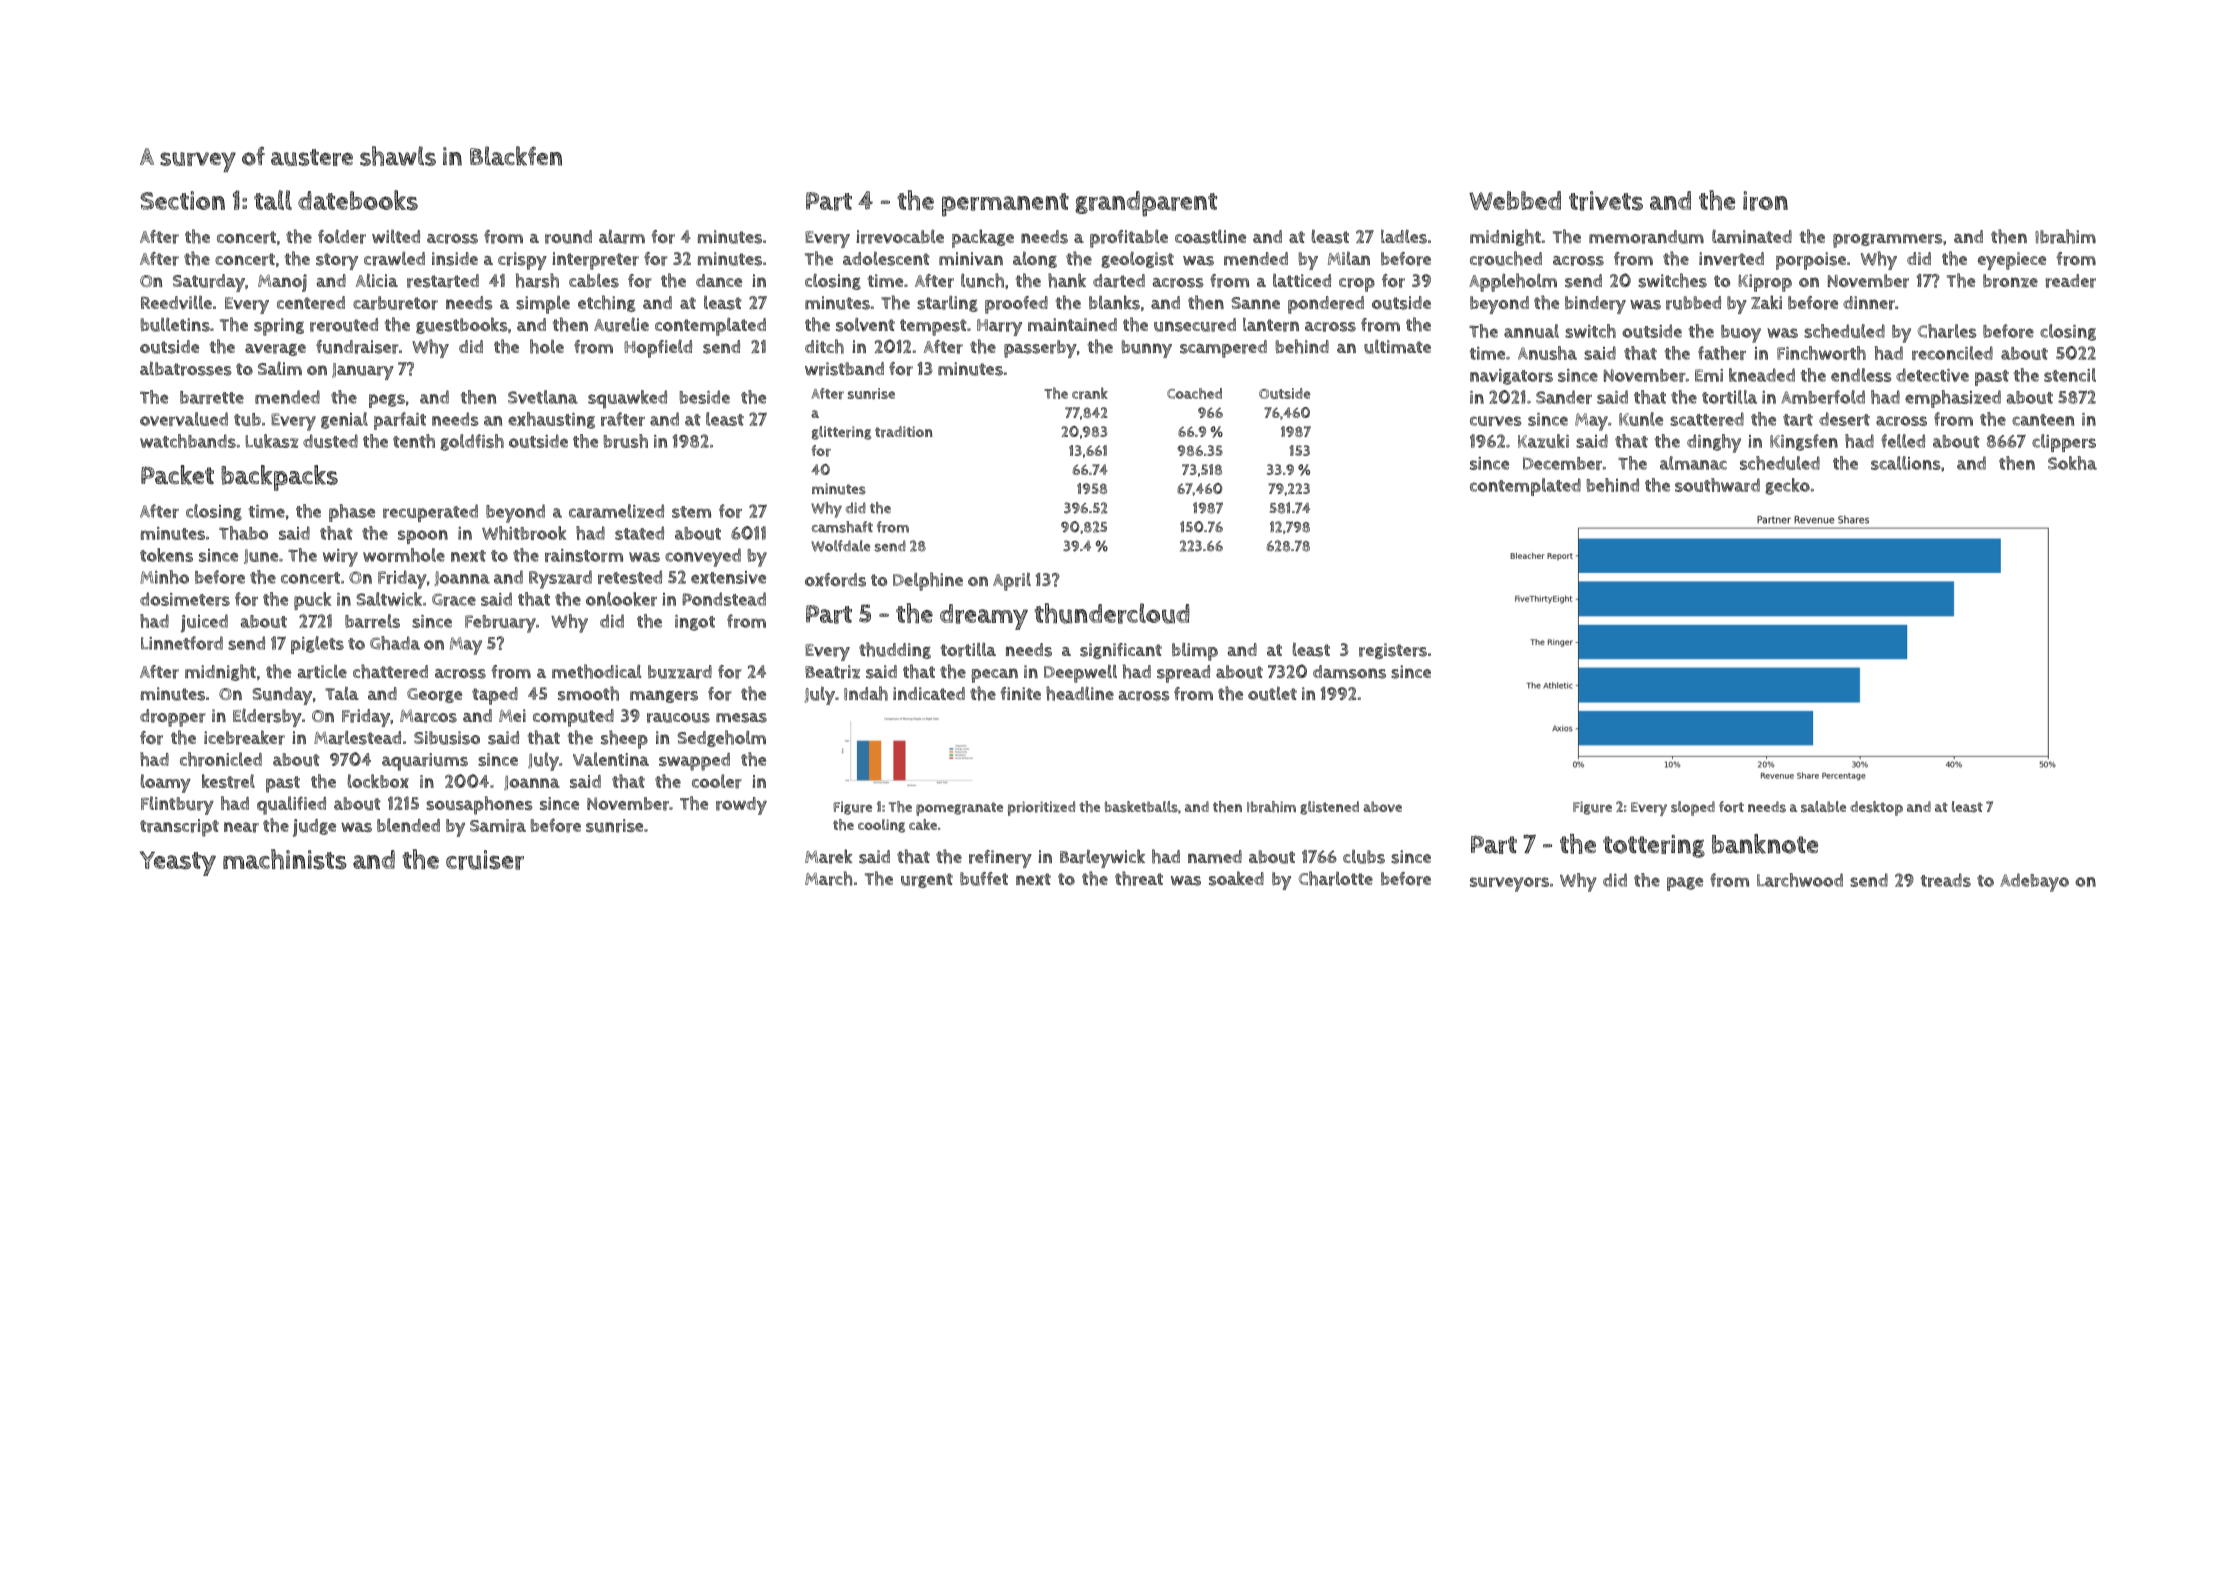  Describe the element at coordinates (928, 581) in the document. I see `Delphine` at that location.
